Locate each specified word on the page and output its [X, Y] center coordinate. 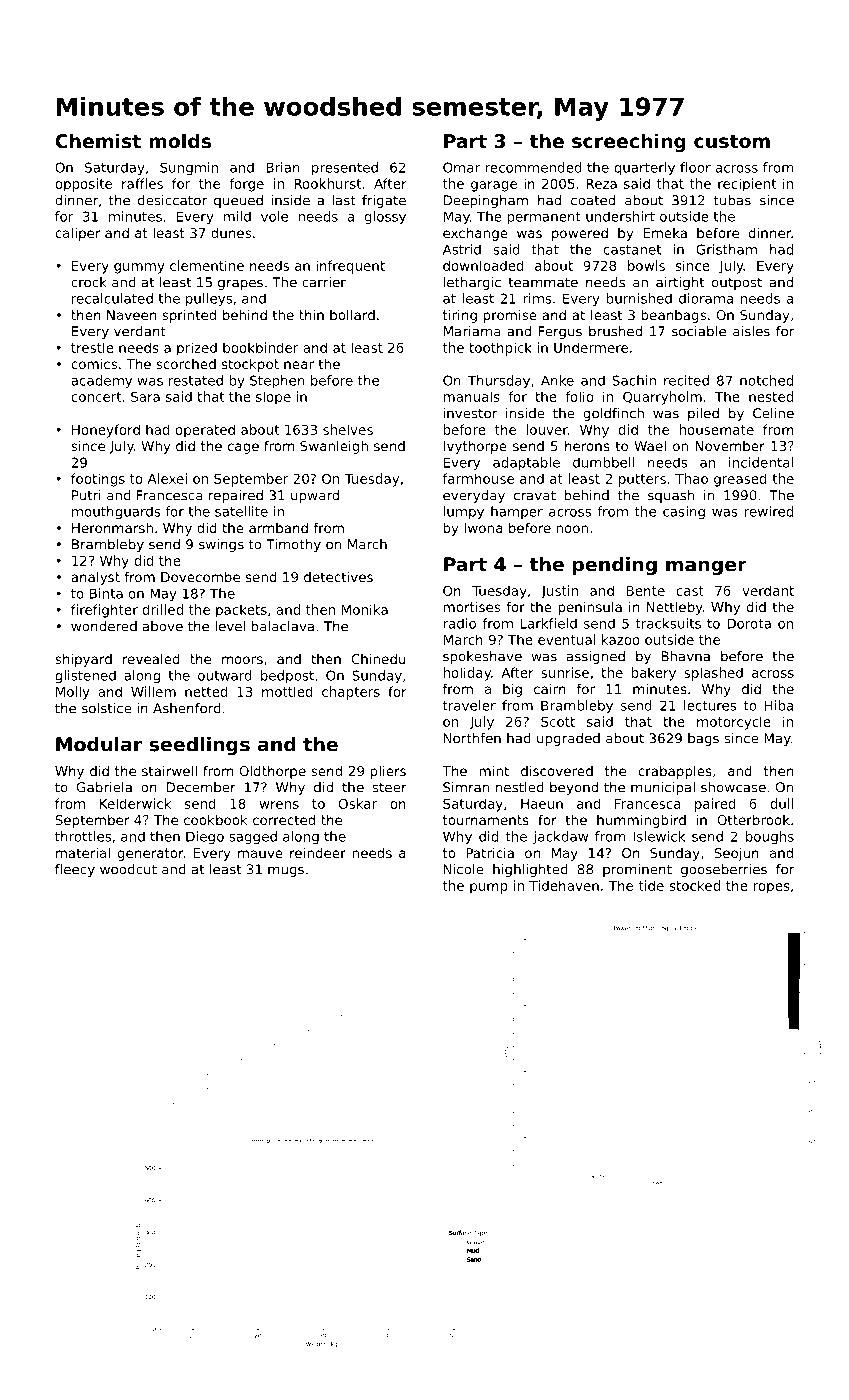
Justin [559, 592]
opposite [83, 185]
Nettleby [675, 608]
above [163, 626]
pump [489, 888]
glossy [385, 218]
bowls [646, 265]
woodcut [128, 869]
